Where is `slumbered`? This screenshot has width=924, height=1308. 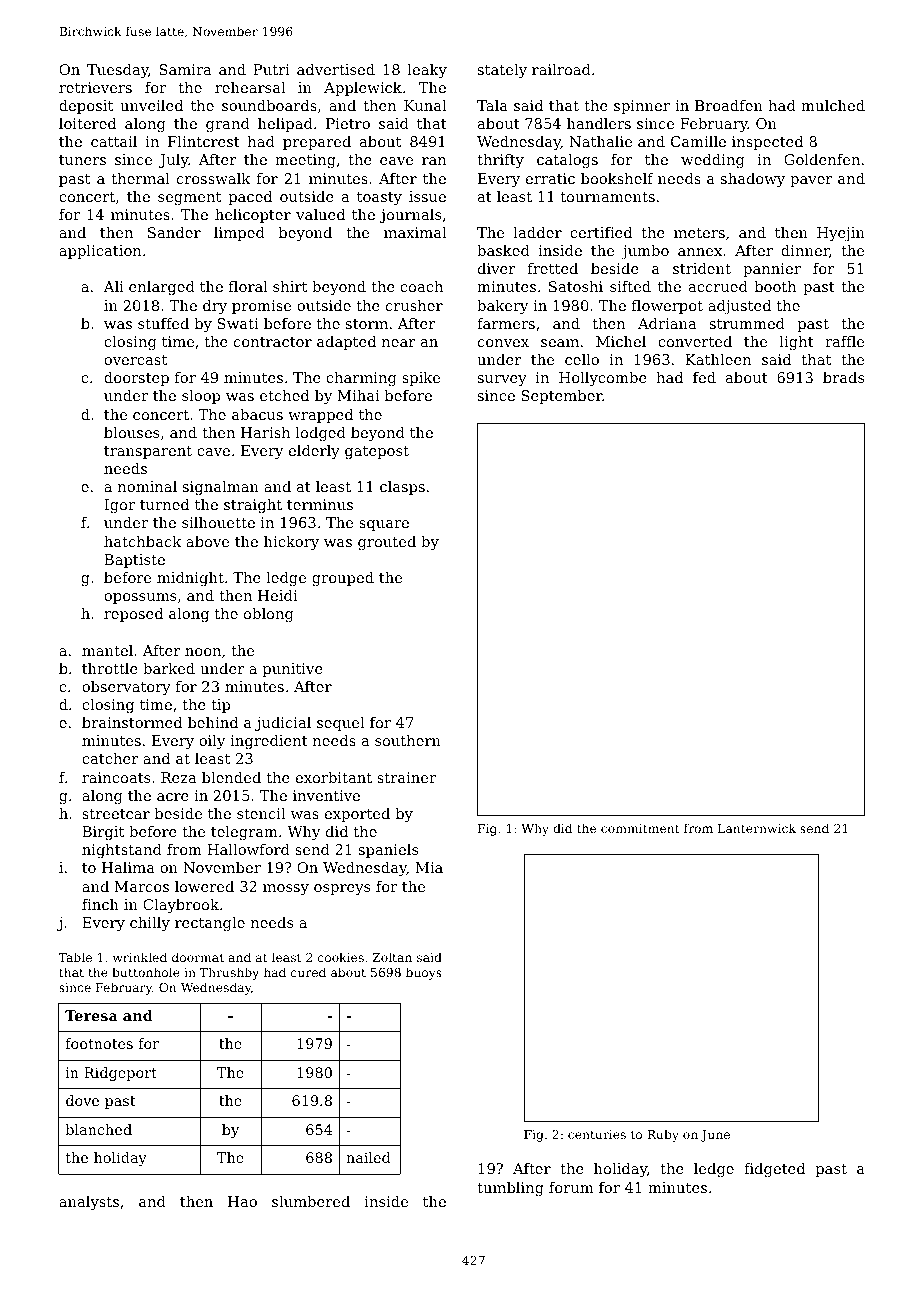 slumbered is located at coordinates (311, 1201).
